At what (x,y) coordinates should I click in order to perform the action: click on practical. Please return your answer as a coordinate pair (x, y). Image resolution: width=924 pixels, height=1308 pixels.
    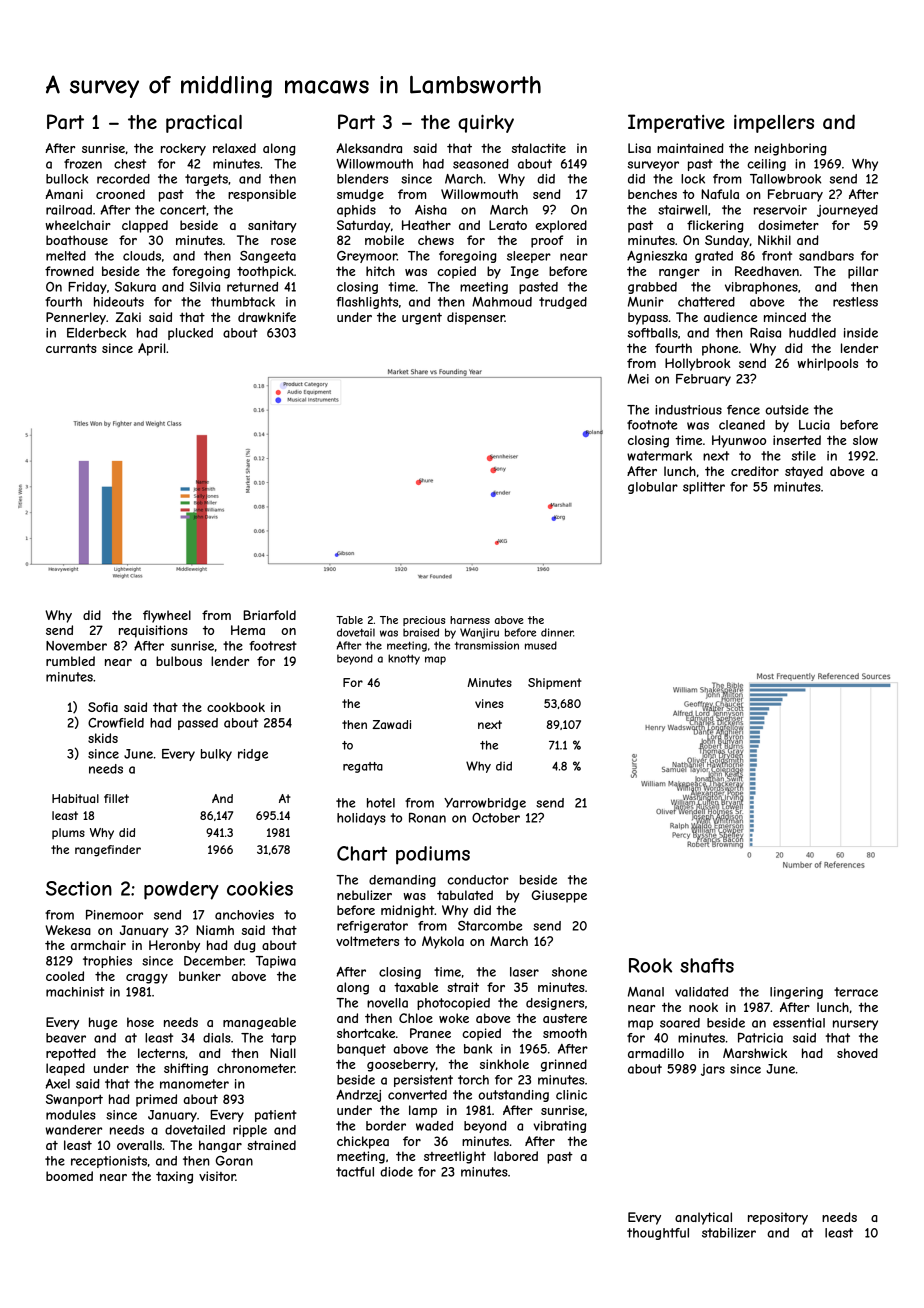
    Looking at the image, I should click on (204, 124).
